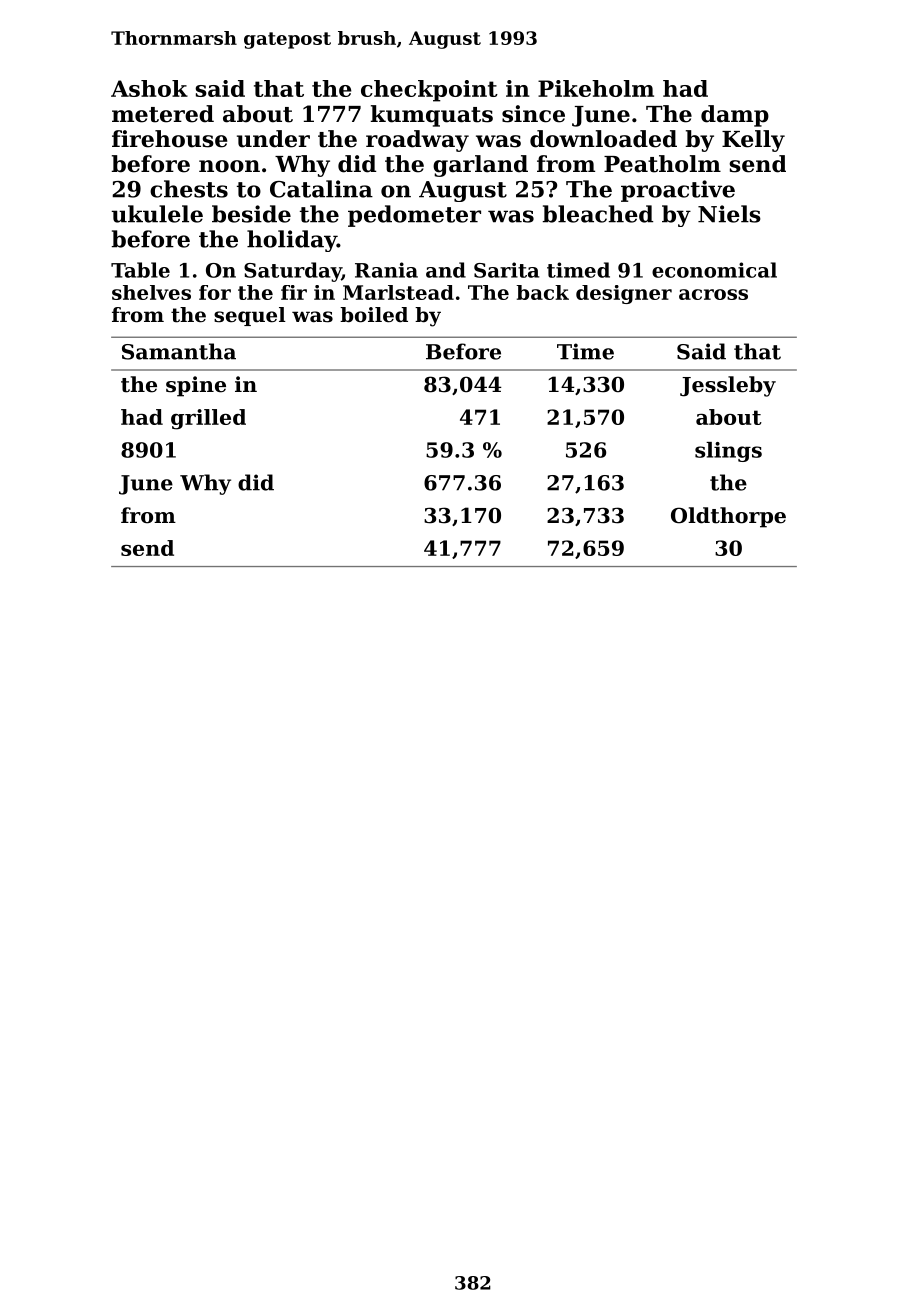 This screenshot has height=1316, width=908. Describe the element at coordinates (196, 386) in the screenshot. I see `spine` at that location.
